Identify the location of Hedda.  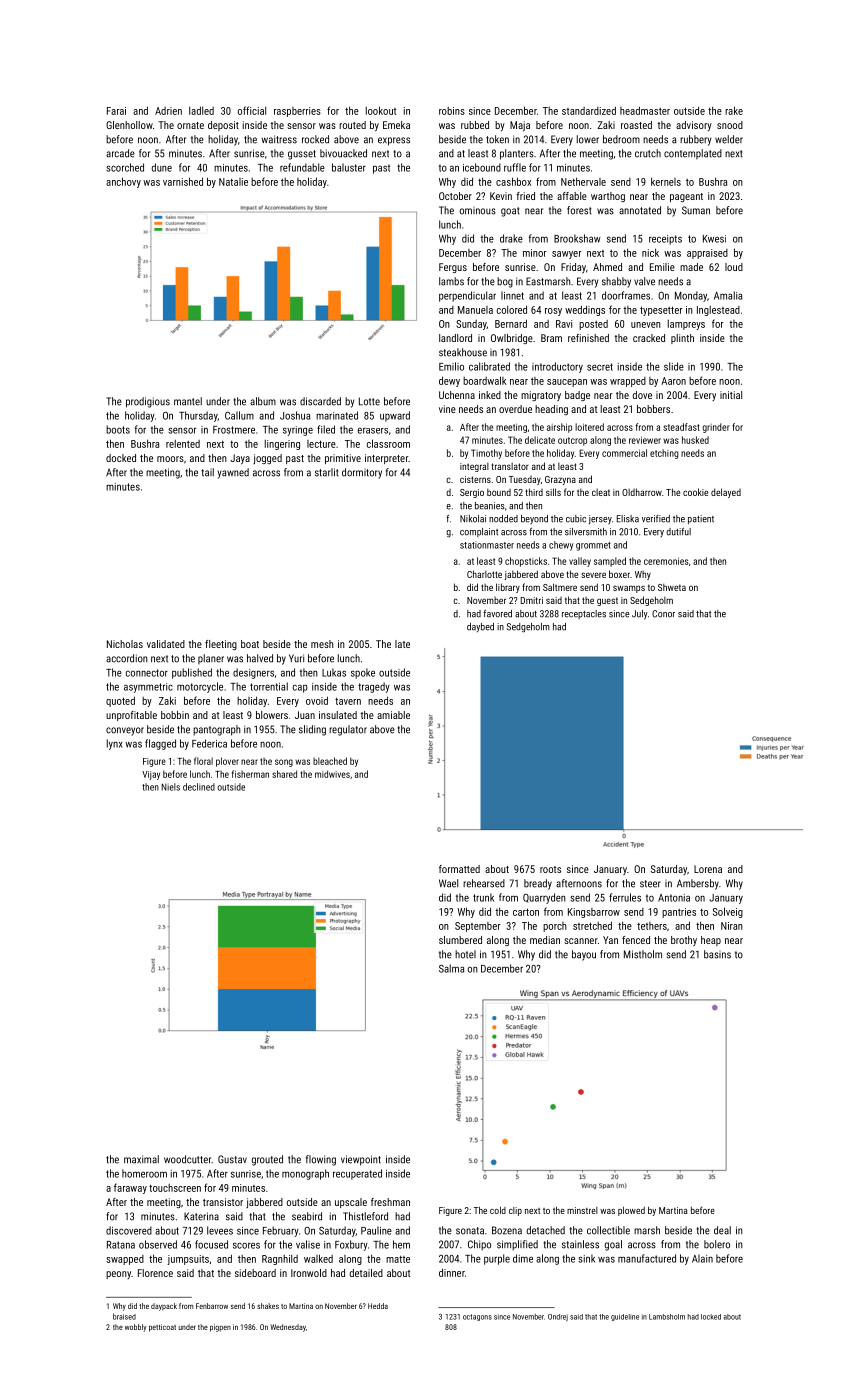
(378, 1306).
